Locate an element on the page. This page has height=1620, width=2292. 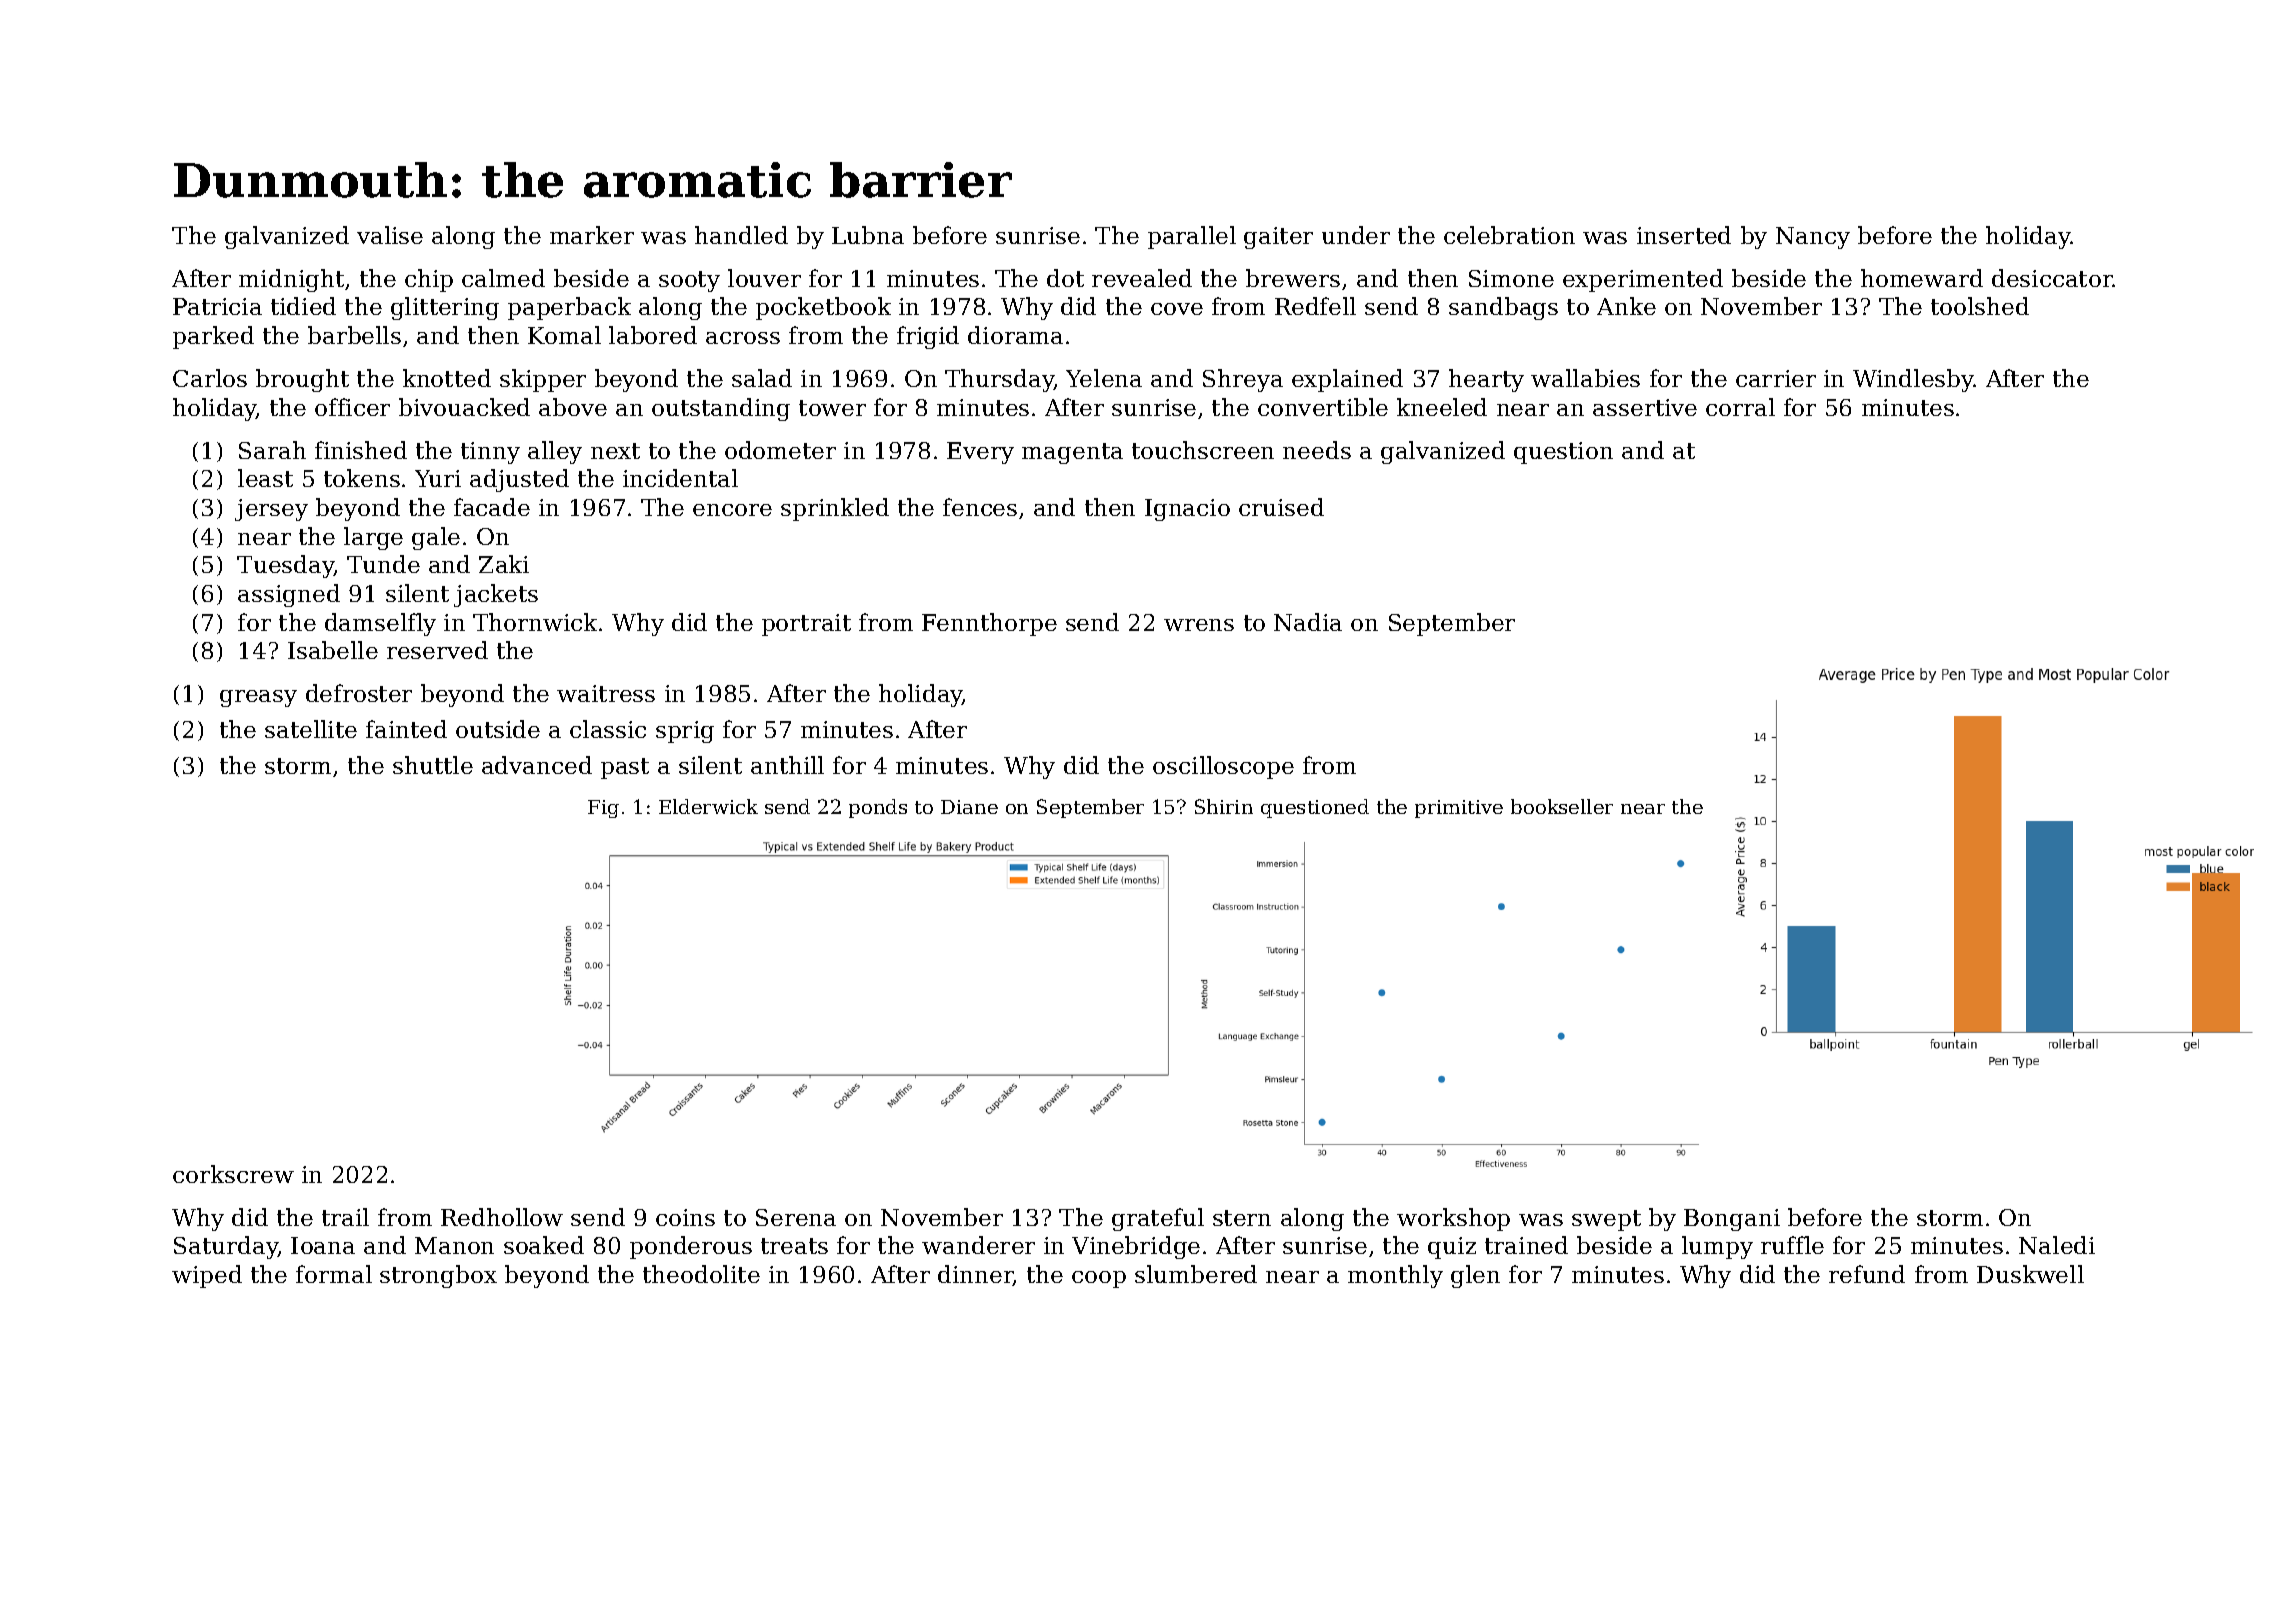
desiccator is located at coordinates (2052, 278).
